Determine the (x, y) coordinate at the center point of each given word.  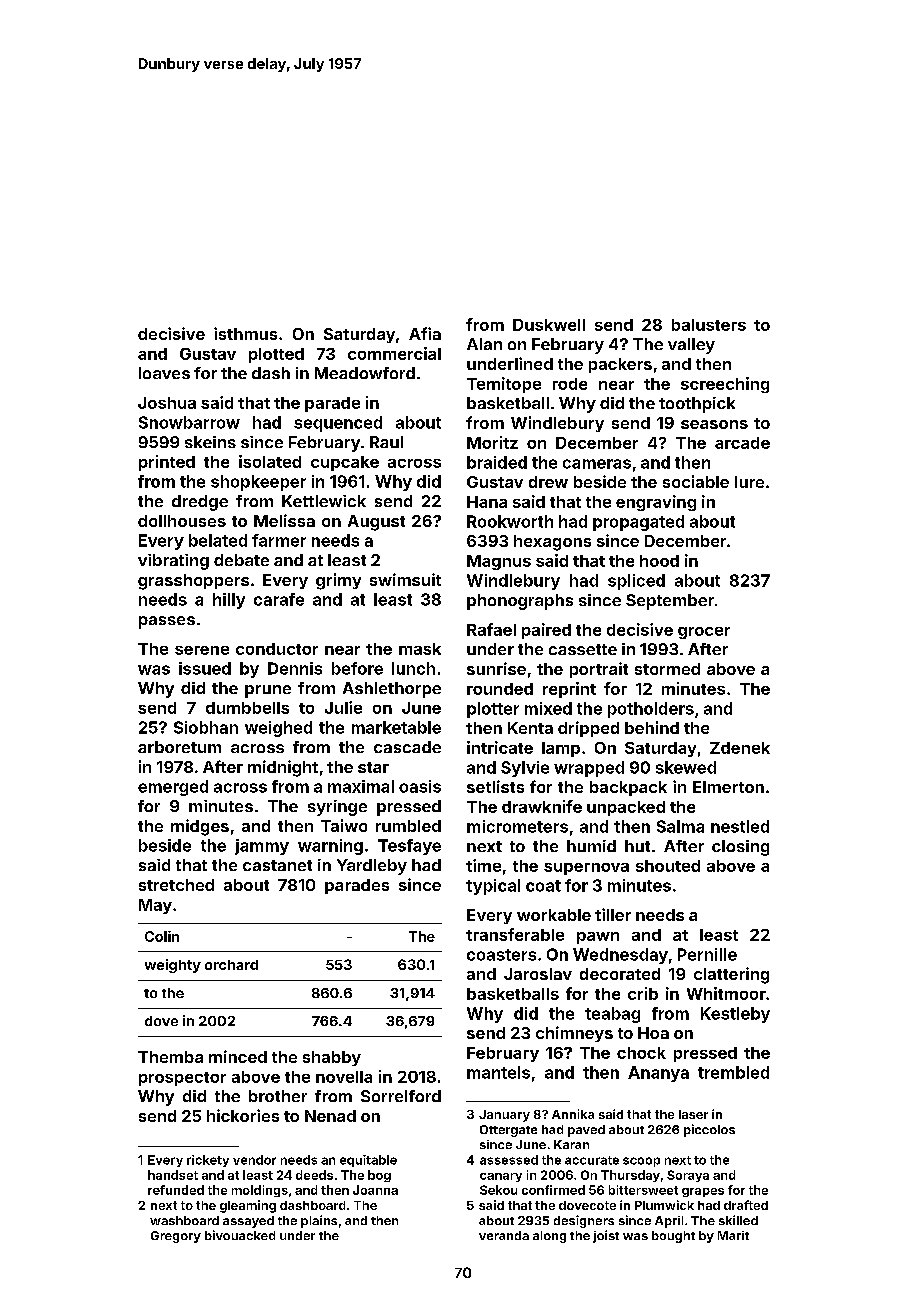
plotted (276, 355)
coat (543, 886)
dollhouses (182, 521)
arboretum (179, 747)
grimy (338, 581)
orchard (231, 965)
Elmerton (728, 787)
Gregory (176, 1237)
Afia (425, 333)
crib (643, 993)
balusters (709, 325)
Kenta (530, 728)
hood (659, 561)
